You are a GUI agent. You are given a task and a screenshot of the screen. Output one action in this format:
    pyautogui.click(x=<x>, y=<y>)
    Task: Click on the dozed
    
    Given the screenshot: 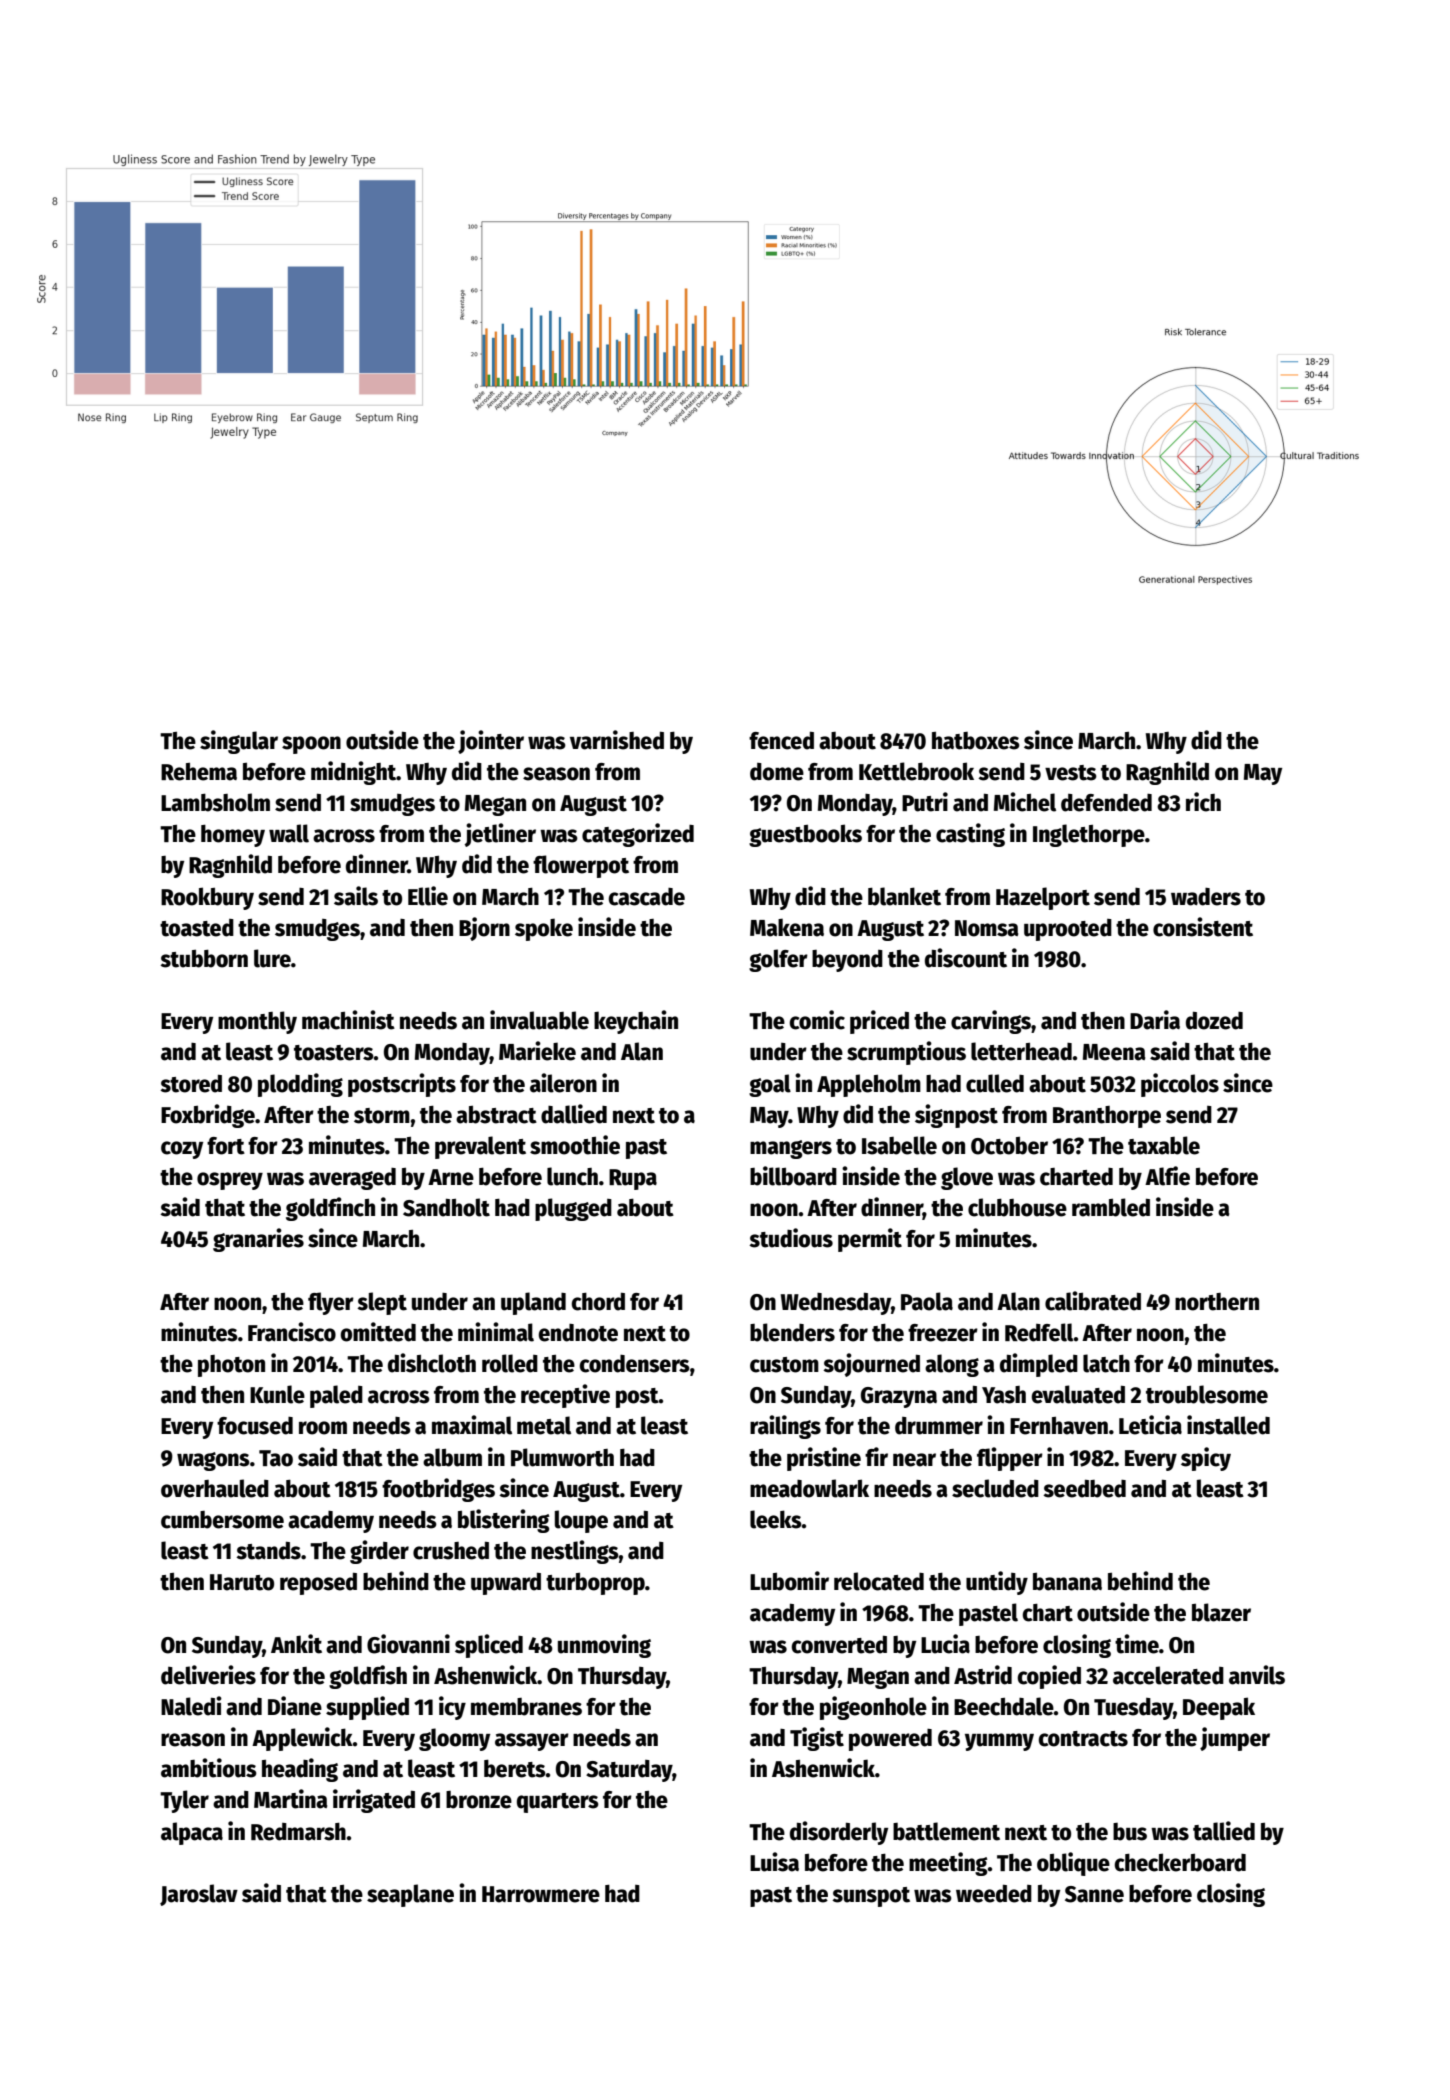 What is the action you would take?
    pyautogui.click(x=1214, y=1021)
